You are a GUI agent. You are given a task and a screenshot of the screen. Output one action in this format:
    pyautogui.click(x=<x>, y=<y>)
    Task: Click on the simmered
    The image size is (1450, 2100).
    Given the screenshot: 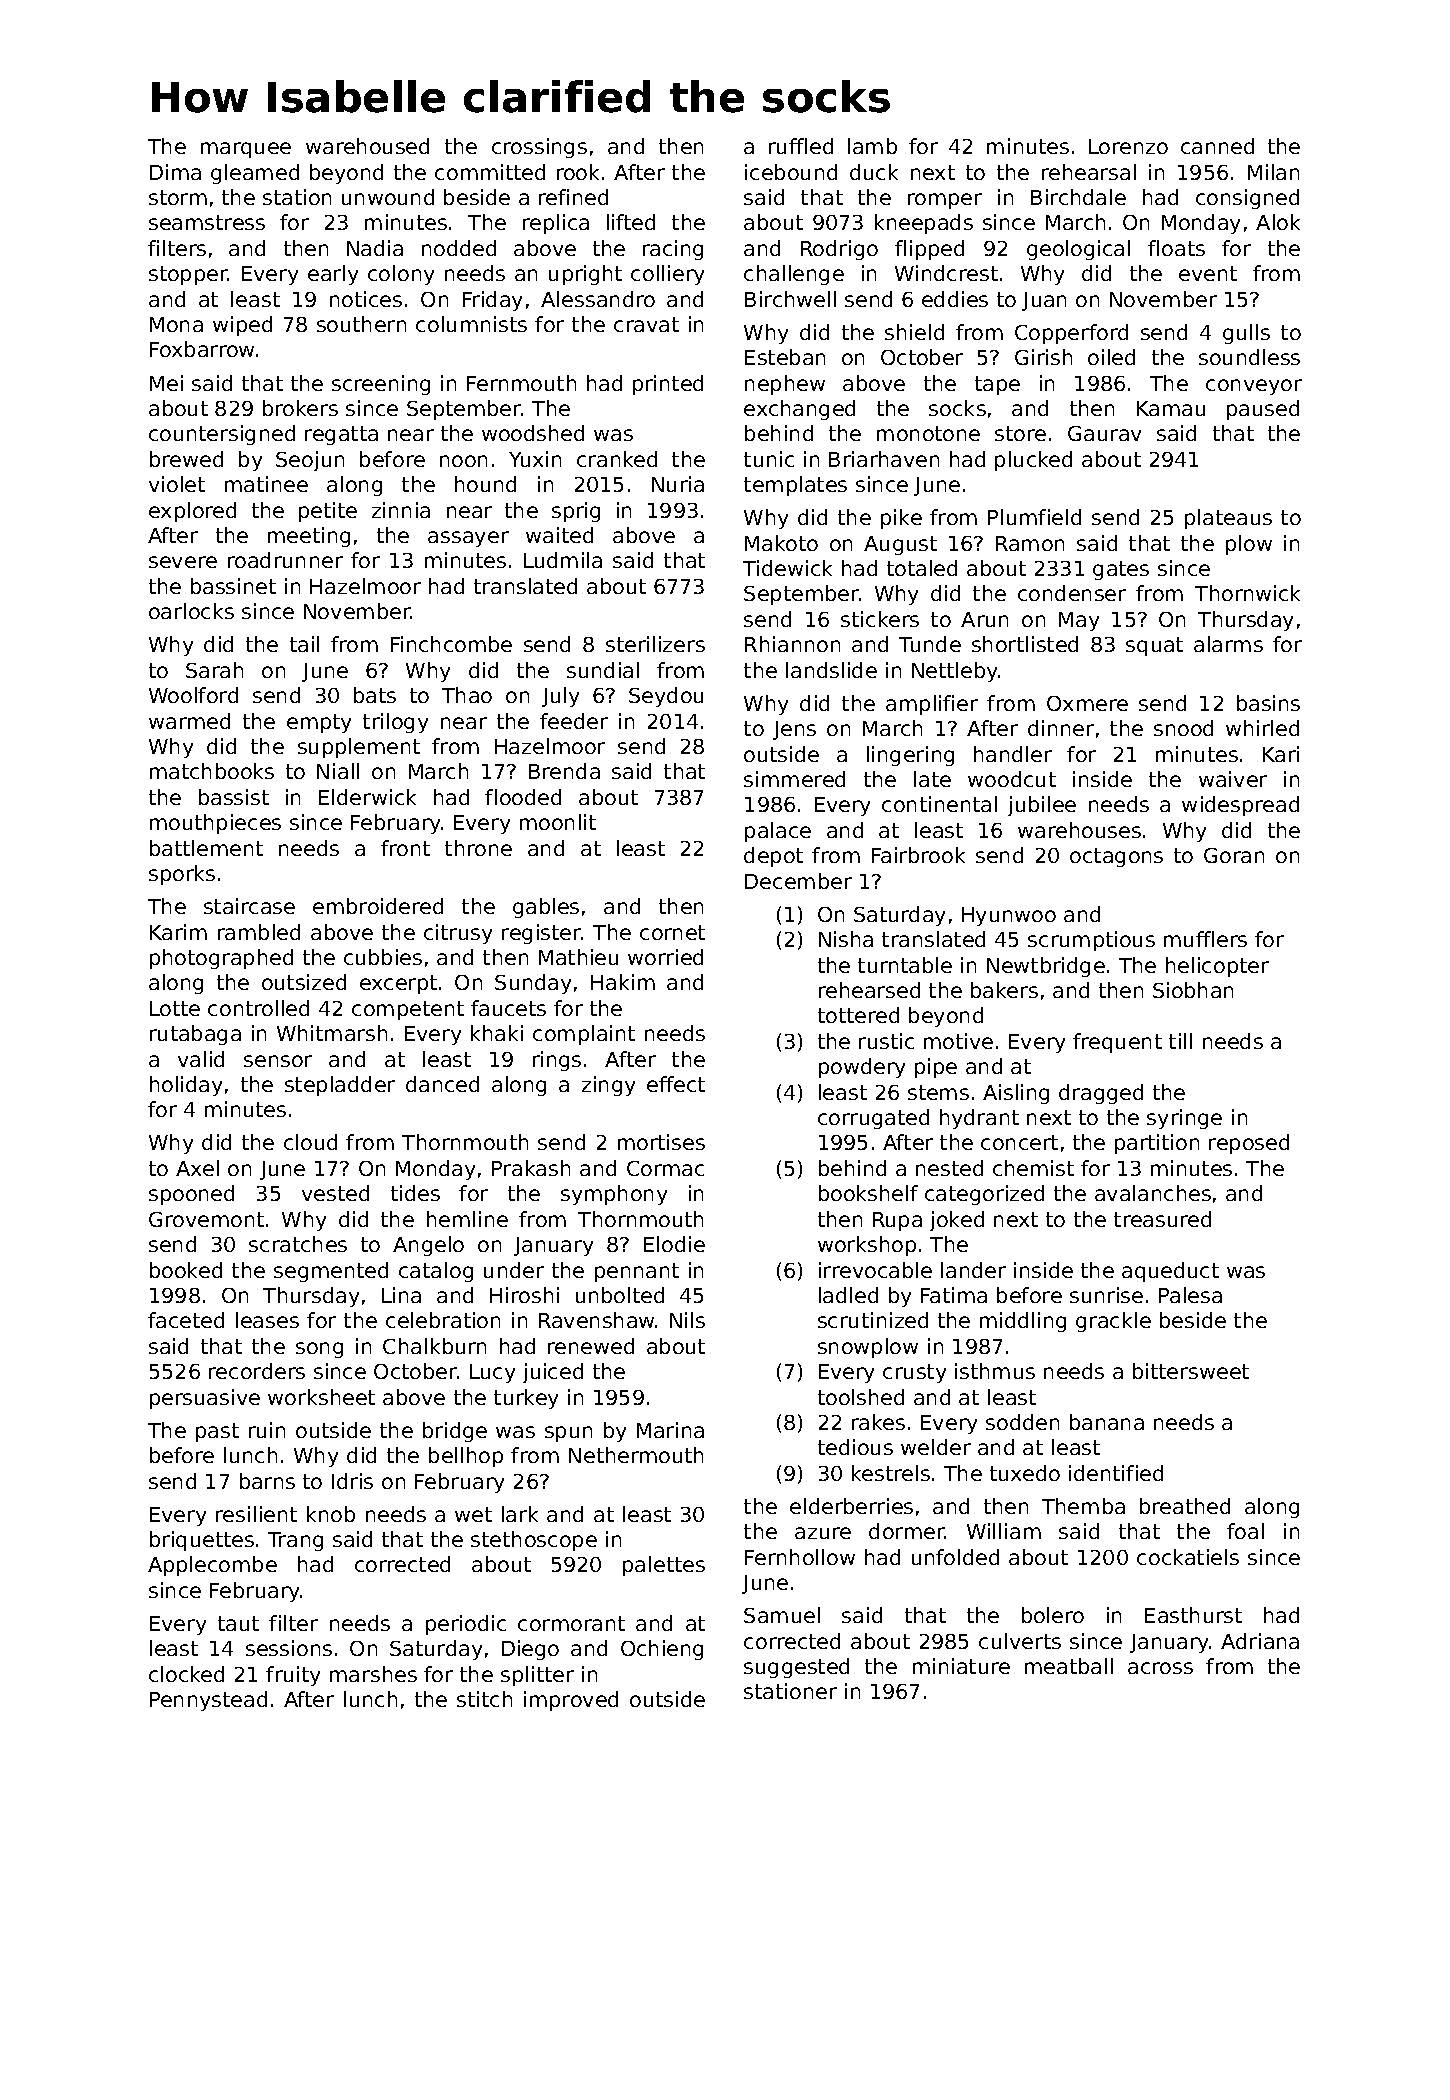 What is the action you would take?
    pyautogui.click(x=794, y=779)
